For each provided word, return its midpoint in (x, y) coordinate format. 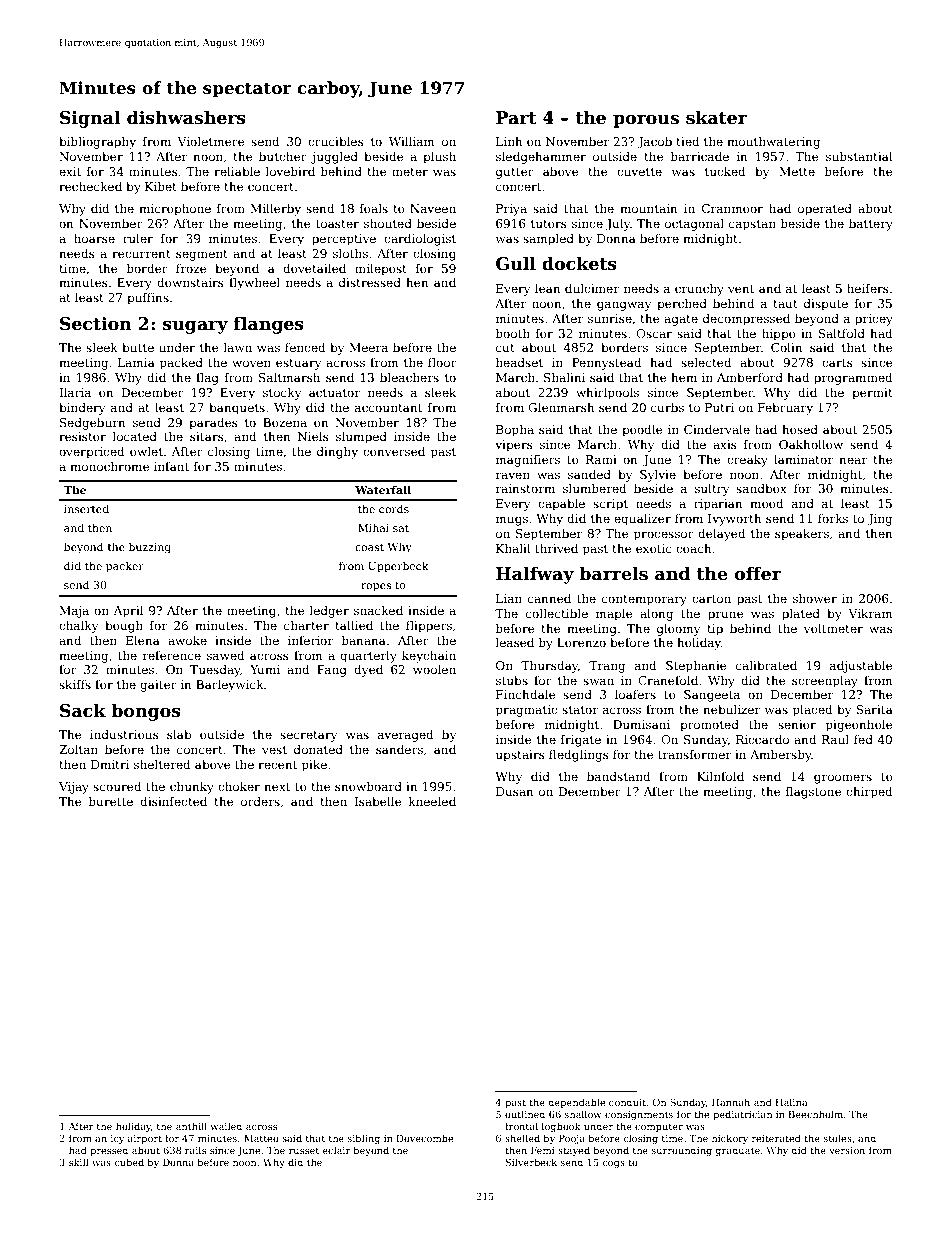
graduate (737, 1151)
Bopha (515, 430)
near (853, 460)
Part (516, 118)
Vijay (74, 788)
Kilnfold (720, 776)
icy (118, 1139)
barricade (700, 156)
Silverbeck (531, 1162)
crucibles (336, 141)
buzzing (150, 548)
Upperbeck (398, 566)
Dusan (515, 791)
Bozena (285, 422)
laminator (803, 459)
